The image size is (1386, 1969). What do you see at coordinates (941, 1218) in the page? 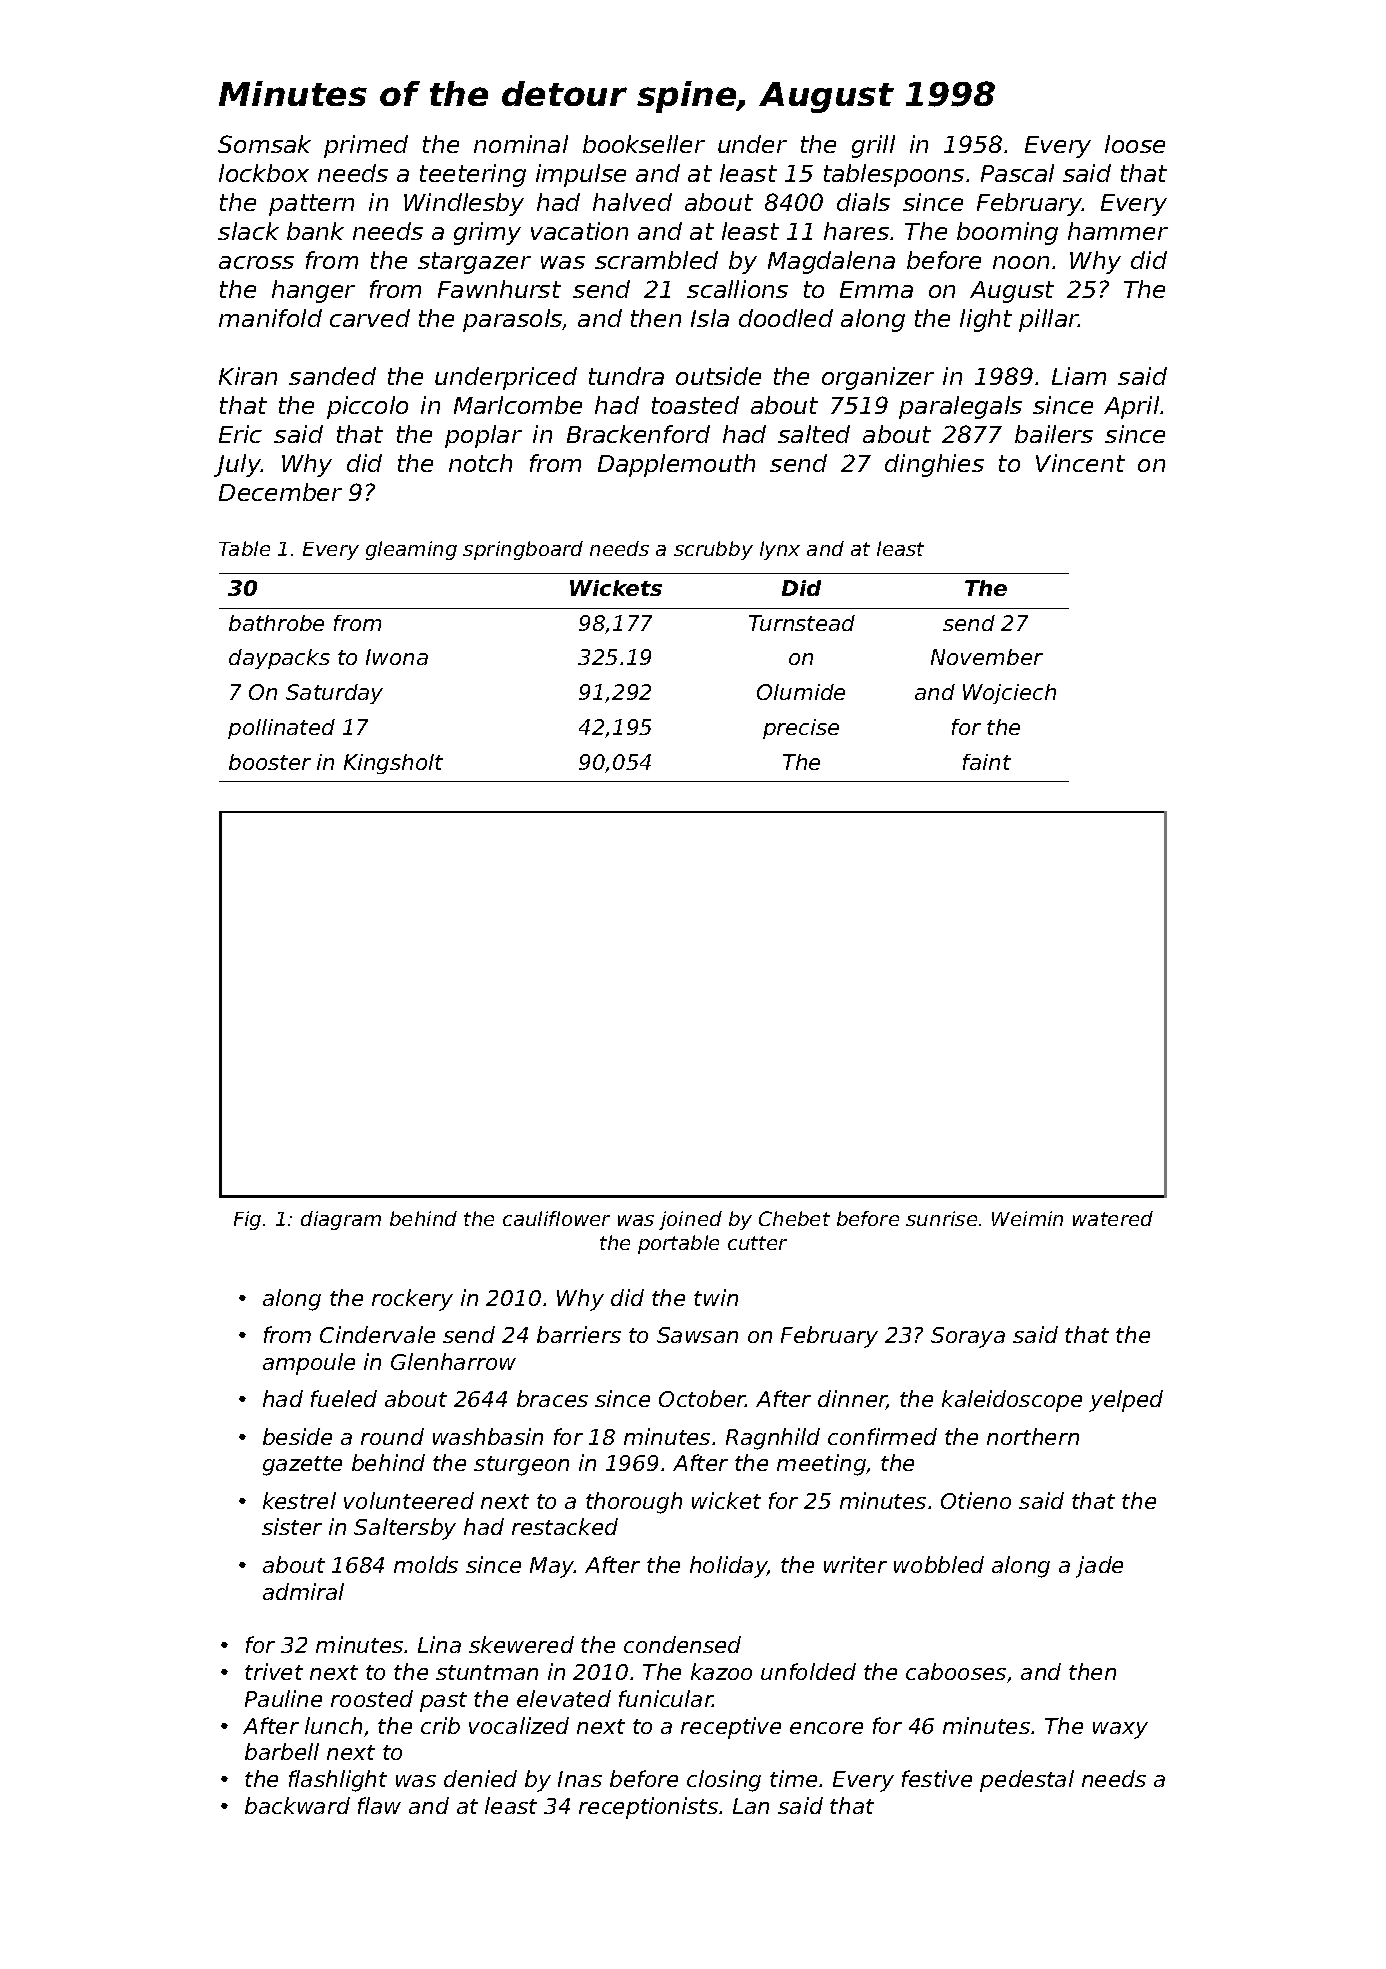
I see `sunrise` at bounding box center [941, 1218].
